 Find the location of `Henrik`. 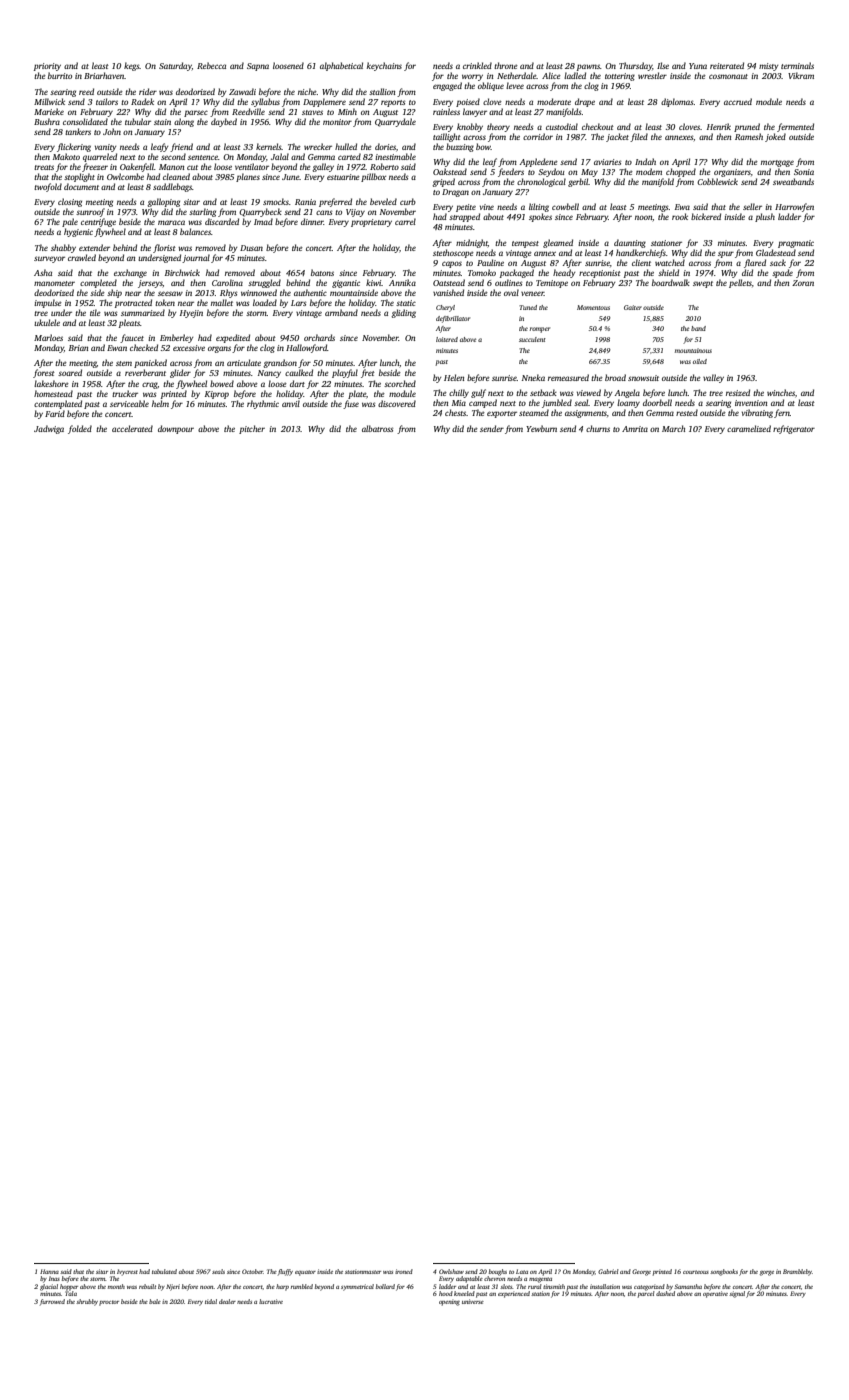

Henrik is located at coordinates (719, 126).
